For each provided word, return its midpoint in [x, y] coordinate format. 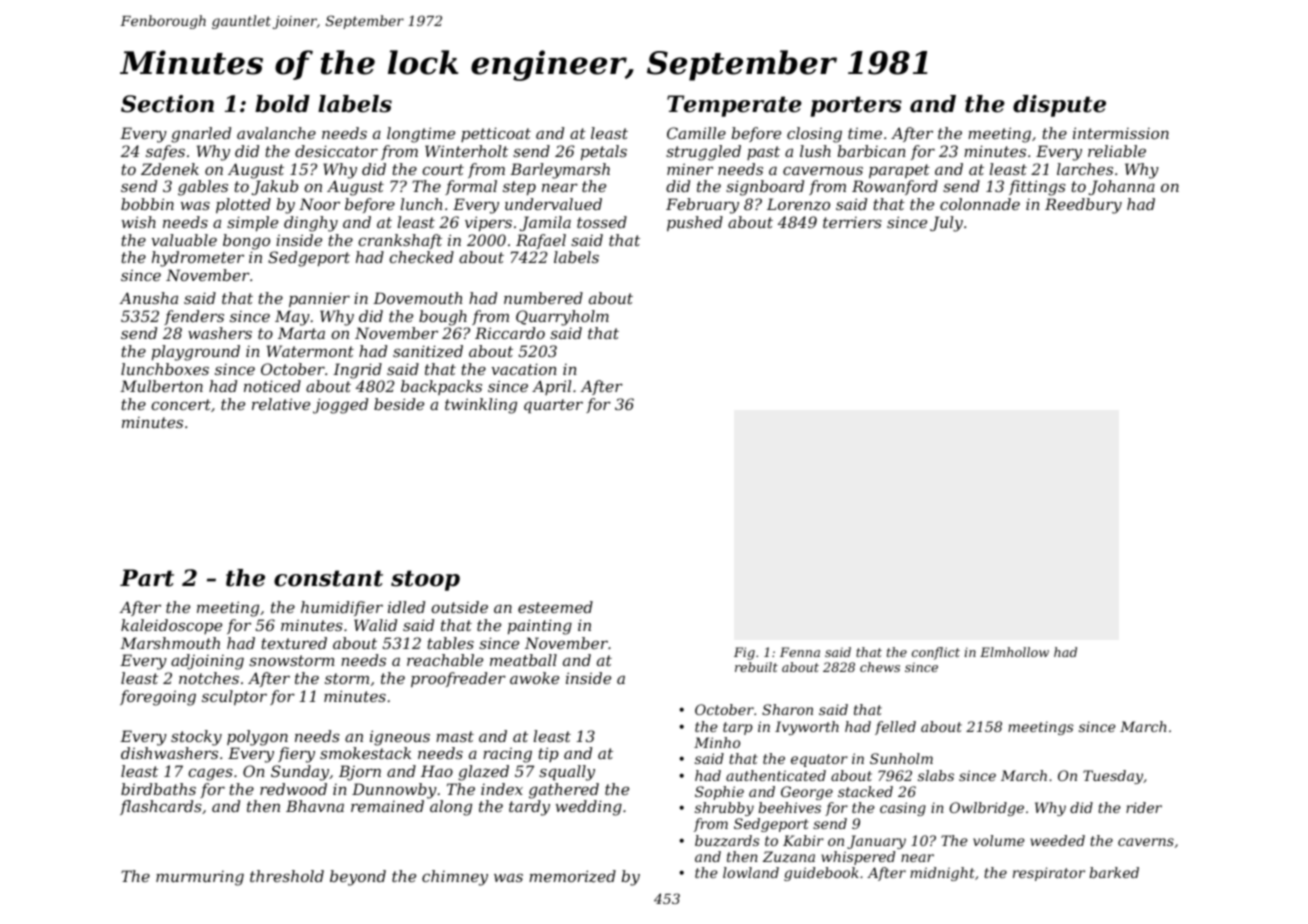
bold [282, 104]
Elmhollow [1014, 652]
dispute [1059, 106]
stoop [425, 580]
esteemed [555, 607]
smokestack [365, 753]
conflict [936, 653]
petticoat [496, 134]
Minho [717, 742]
